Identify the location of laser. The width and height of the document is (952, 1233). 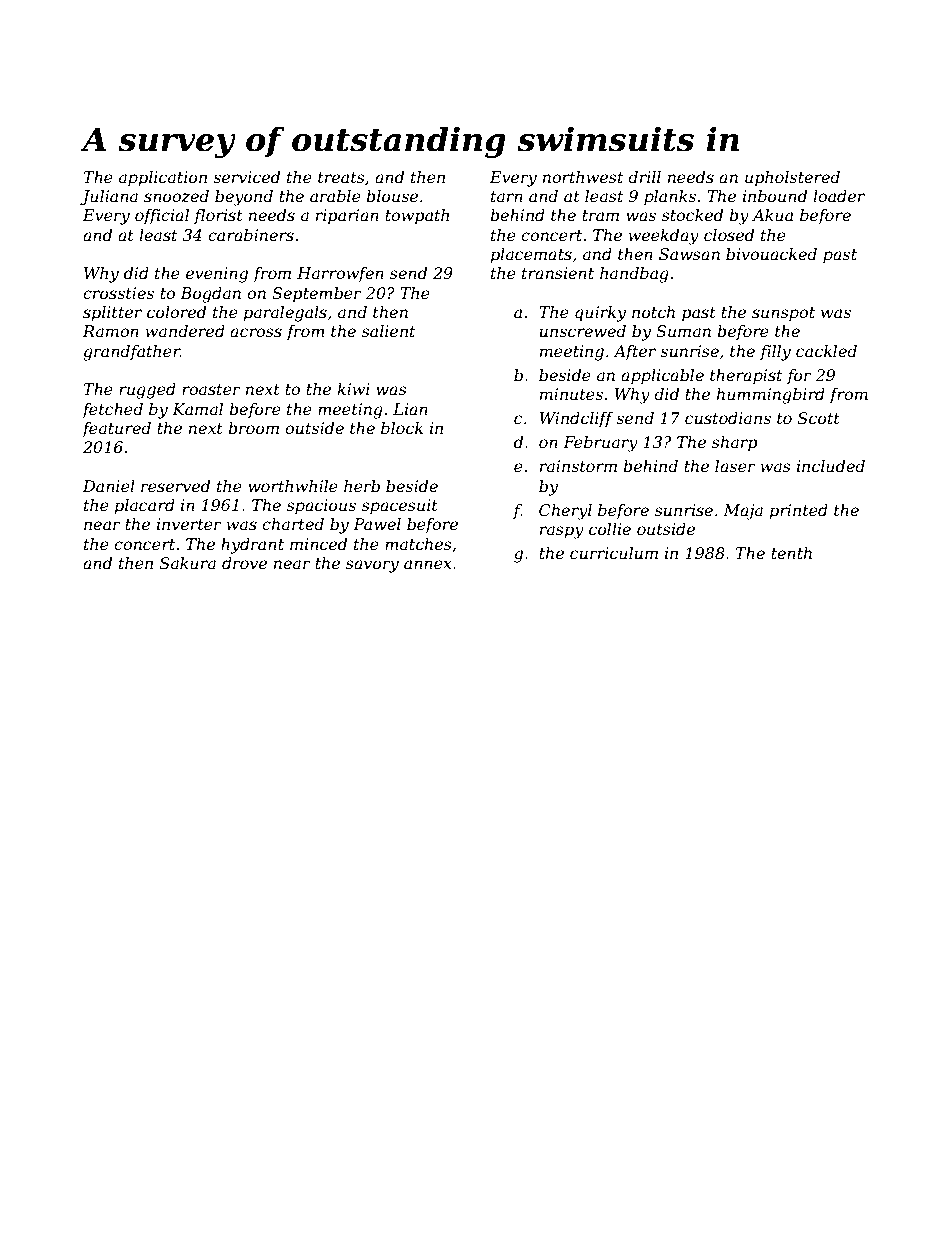
(735, 466).
